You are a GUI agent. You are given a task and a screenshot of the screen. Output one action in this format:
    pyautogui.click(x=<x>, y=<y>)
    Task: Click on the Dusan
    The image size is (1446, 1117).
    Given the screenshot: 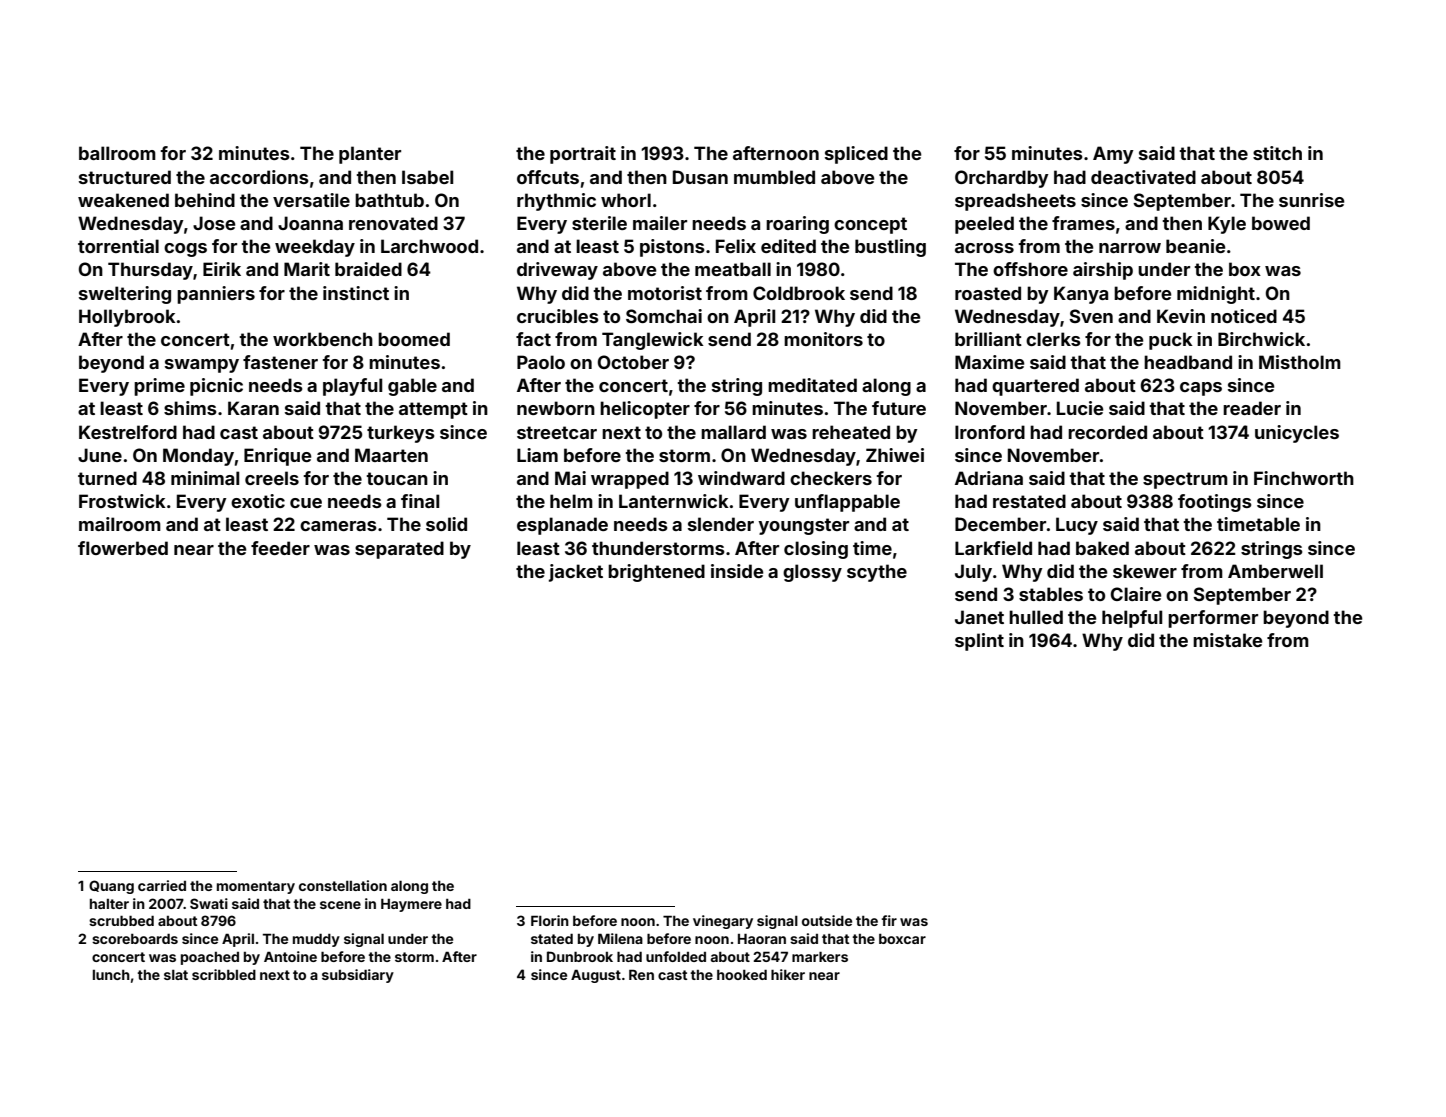 What is the action you would take?
    pyautogui.click(x=700, y=177)
